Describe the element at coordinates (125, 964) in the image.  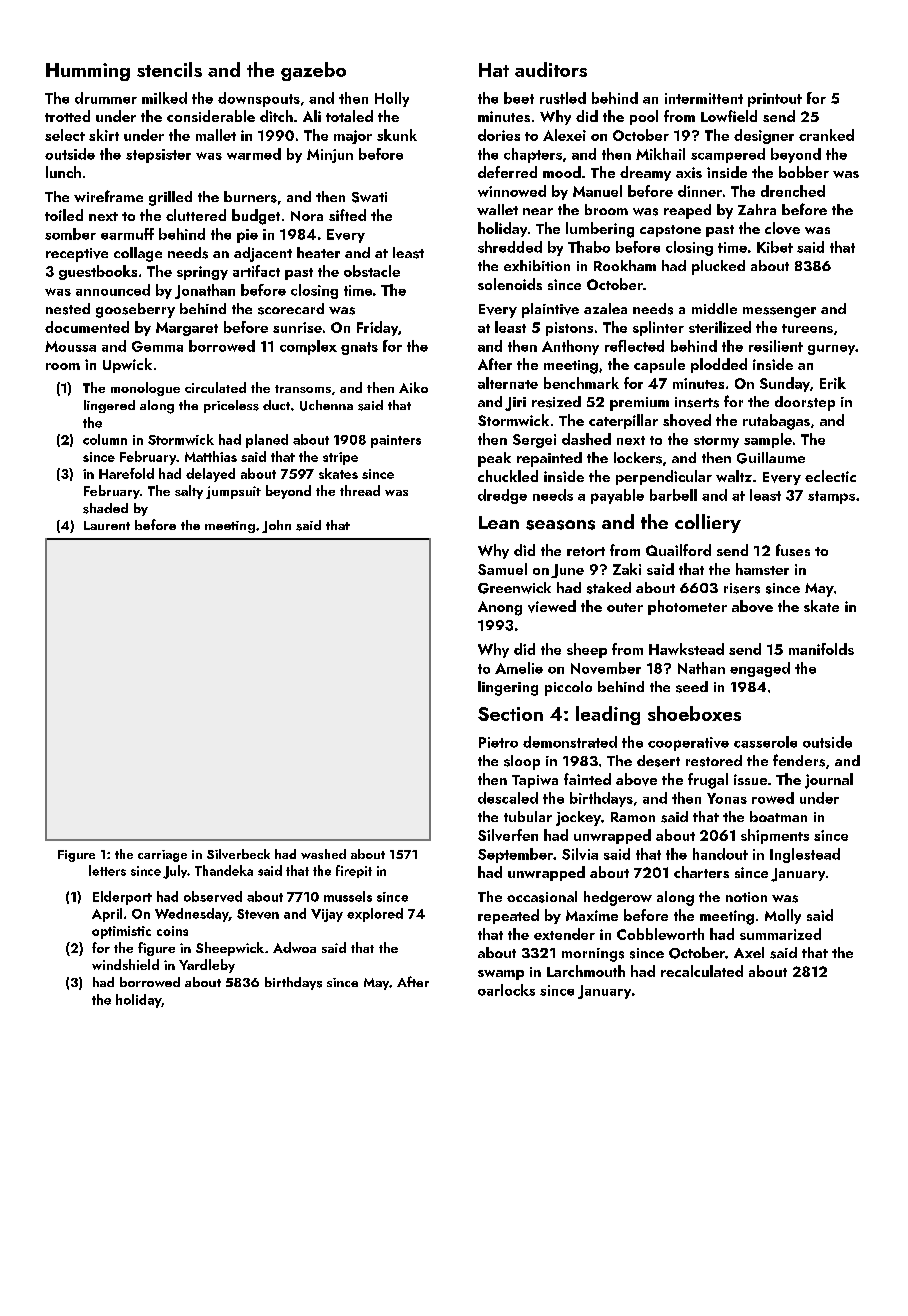
I see `windshield` at that location.
